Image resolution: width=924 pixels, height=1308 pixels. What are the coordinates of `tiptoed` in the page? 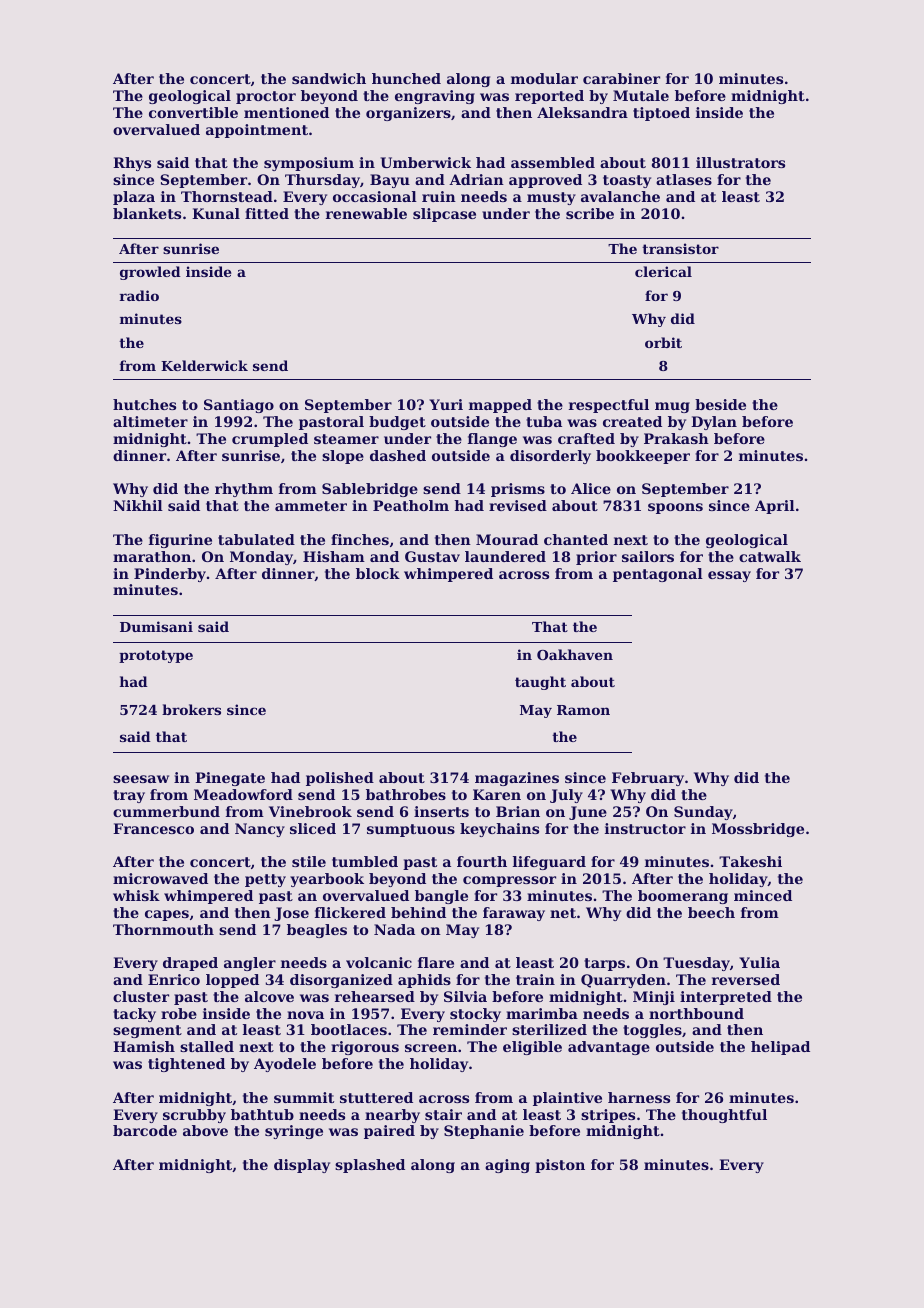 It's located at (661, 114).
